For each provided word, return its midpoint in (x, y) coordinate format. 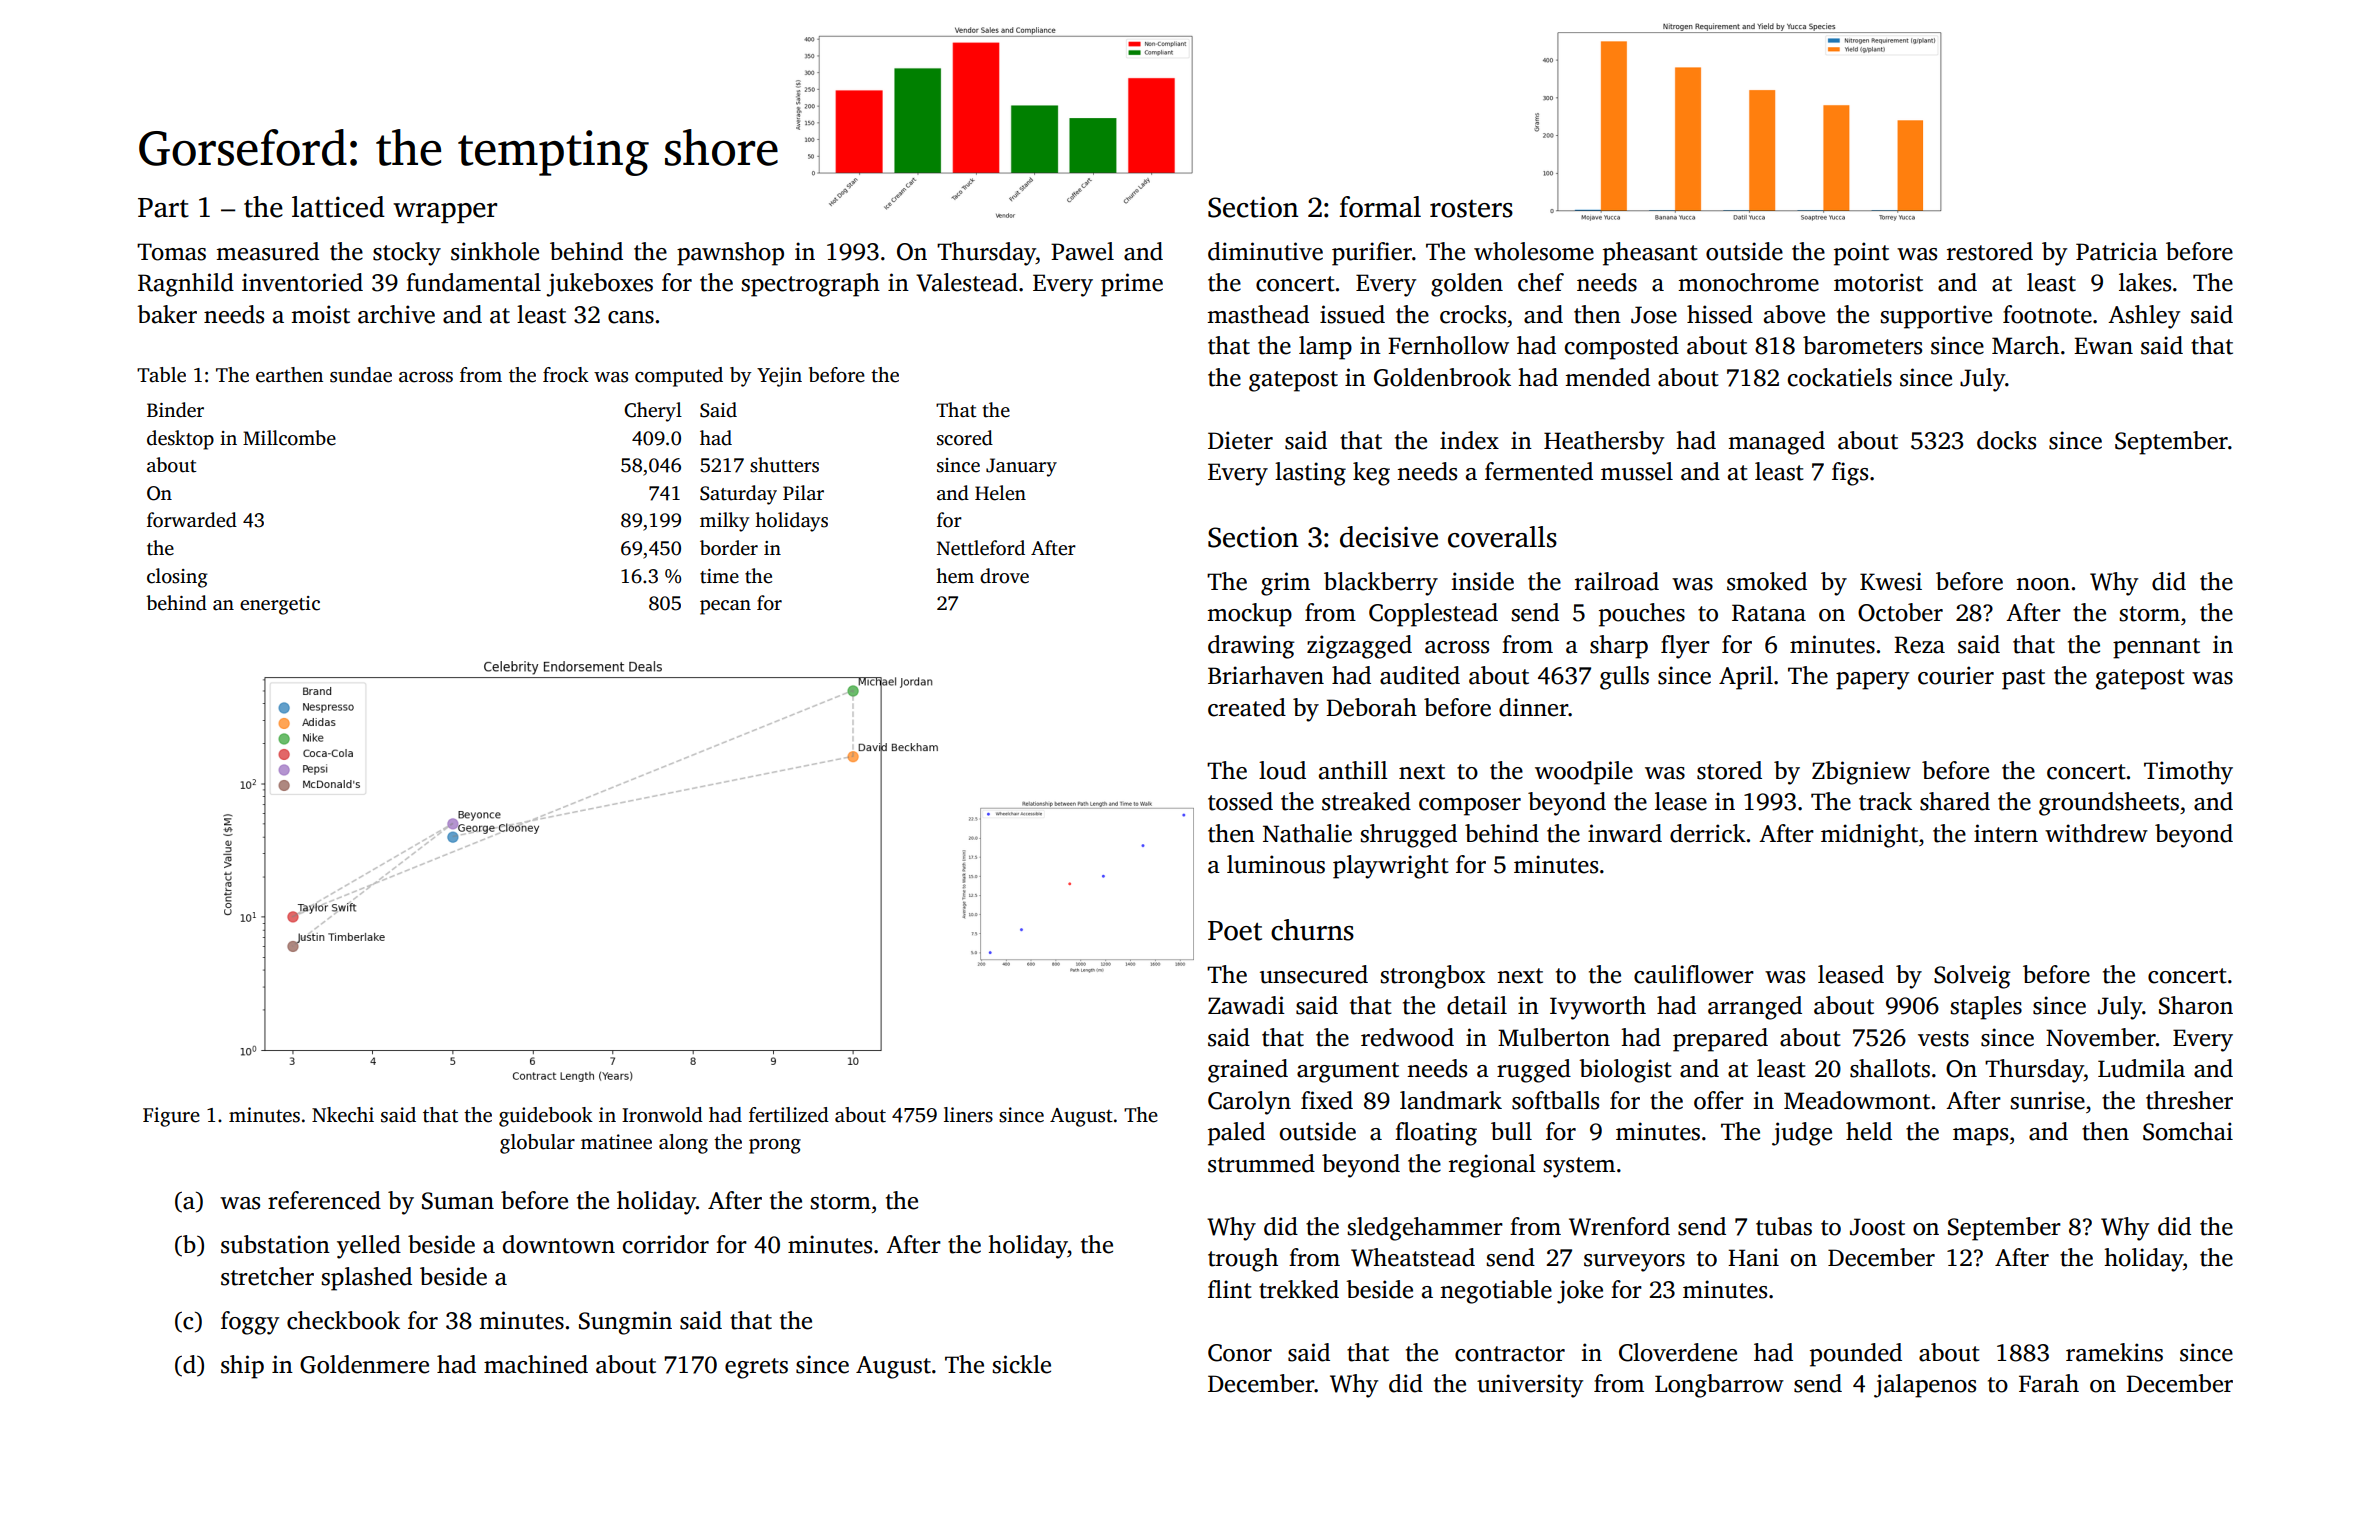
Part (163, 208)
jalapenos (1925, 1386)
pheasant (1650, 254)
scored (965, 438)
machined (536, 1364)
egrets (756, 1368)
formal (1380, 207)
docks (2006, 440)
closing (177, 578)
